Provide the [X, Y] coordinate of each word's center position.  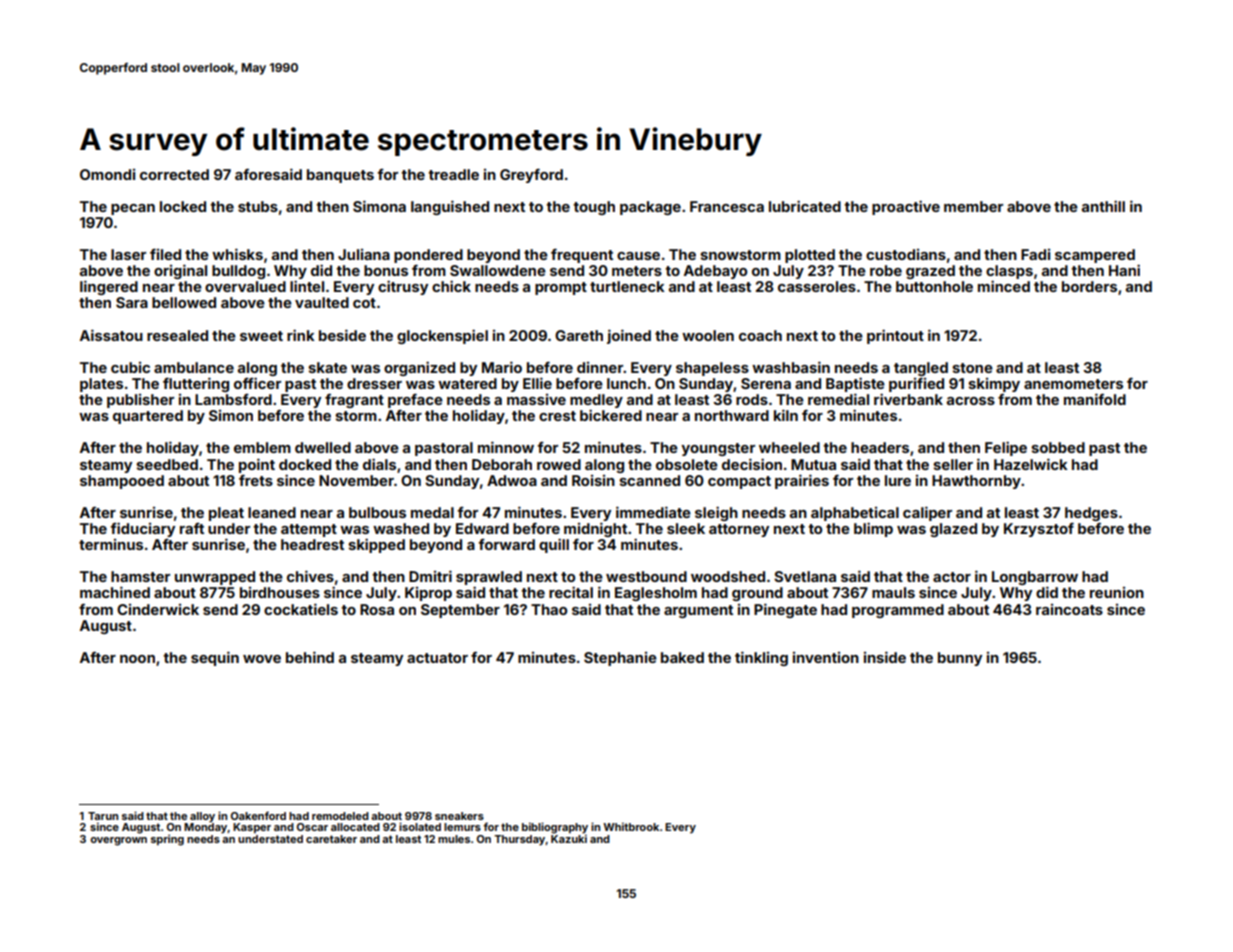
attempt [309, 530]
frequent [582, 256]
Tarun [103, 816]
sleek [686, 528]
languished [450, 207]
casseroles [817, 286]
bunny [960, 659]
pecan [133, 209]
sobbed [1058, 447]
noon [137, 659]
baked [682, 657]
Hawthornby [976, 482]
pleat [226, 514]
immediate [653, 512]
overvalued [245, 286]
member [973, 206]
